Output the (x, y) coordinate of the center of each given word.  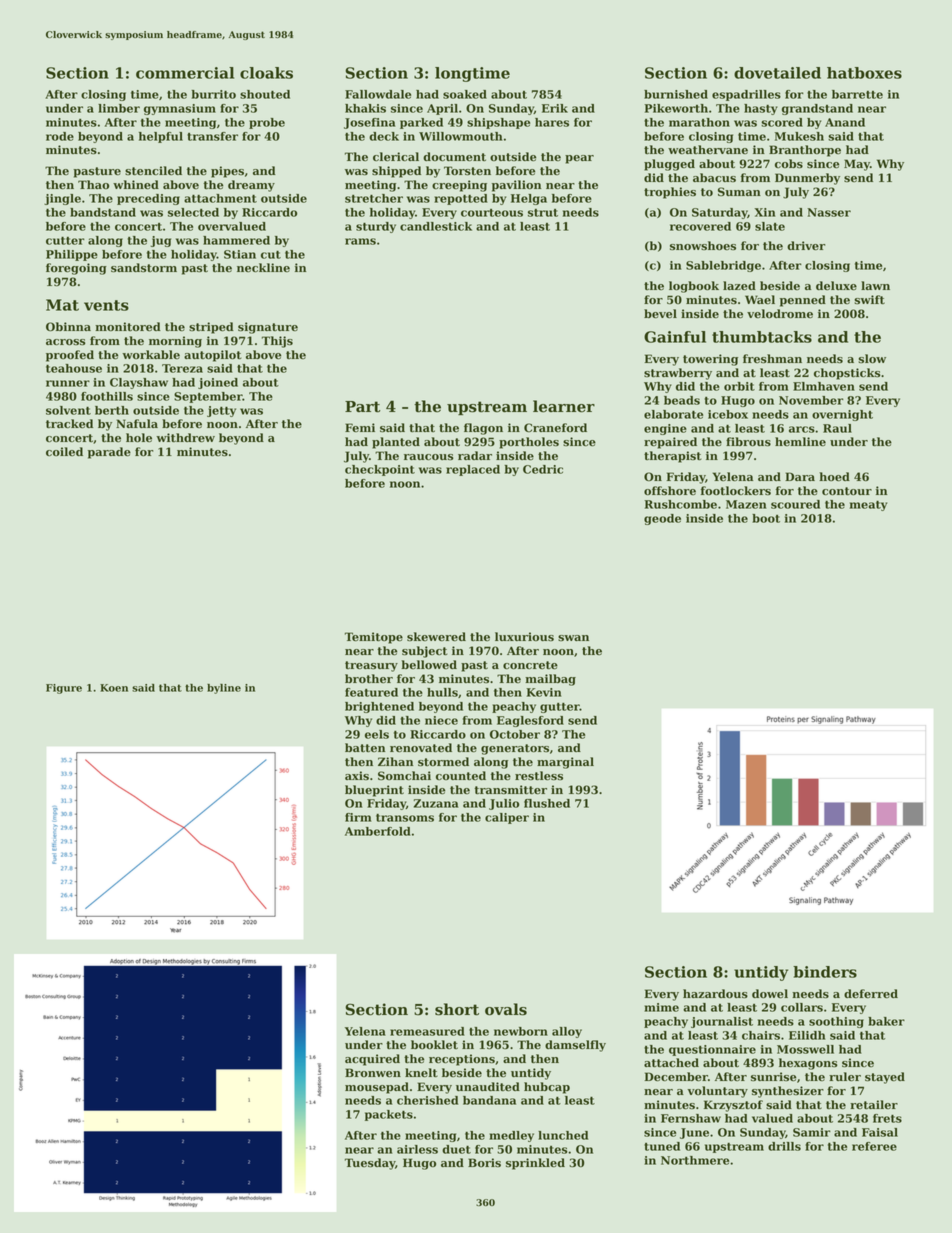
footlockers (736, 491)
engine (665, 429)
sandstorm (144, 268)
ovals (506, 1009)
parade (109, 453)
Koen (114, 688)
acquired (372, 1060)
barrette (857, 94)
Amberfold (378, 831)
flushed (547, 803)
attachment (220, 198)
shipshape (498, 123)
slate (770, 226)
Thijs (277, 342)
